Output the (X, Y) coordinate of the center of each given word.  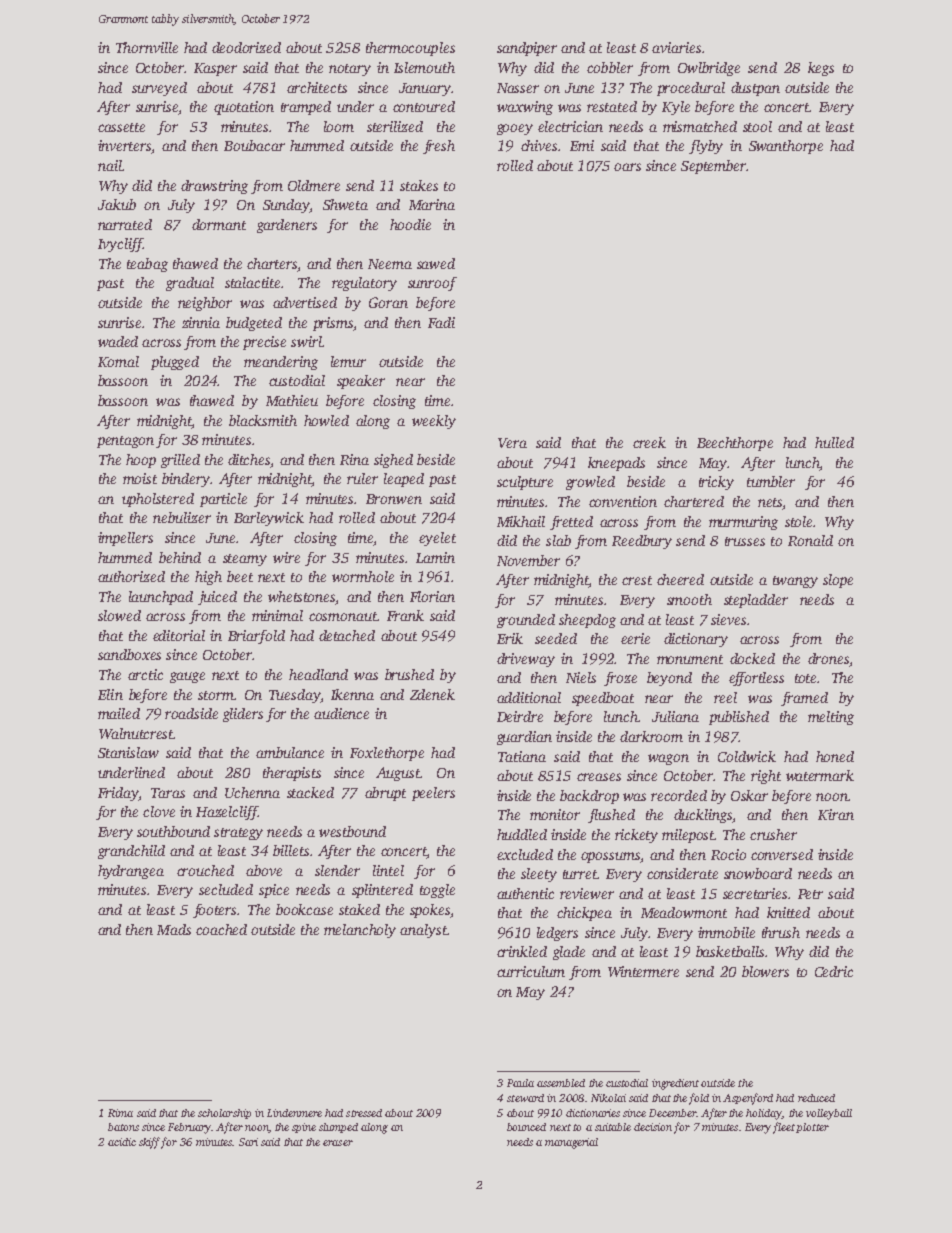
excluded (525, 854)
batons (123, 1127)
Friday (118, 794)
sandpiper (527, 49)
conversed (782, 854)
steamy (245, 560)
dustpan (755, 89)
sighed (393, 461)
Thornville (147, 47)
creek (649, 442)
